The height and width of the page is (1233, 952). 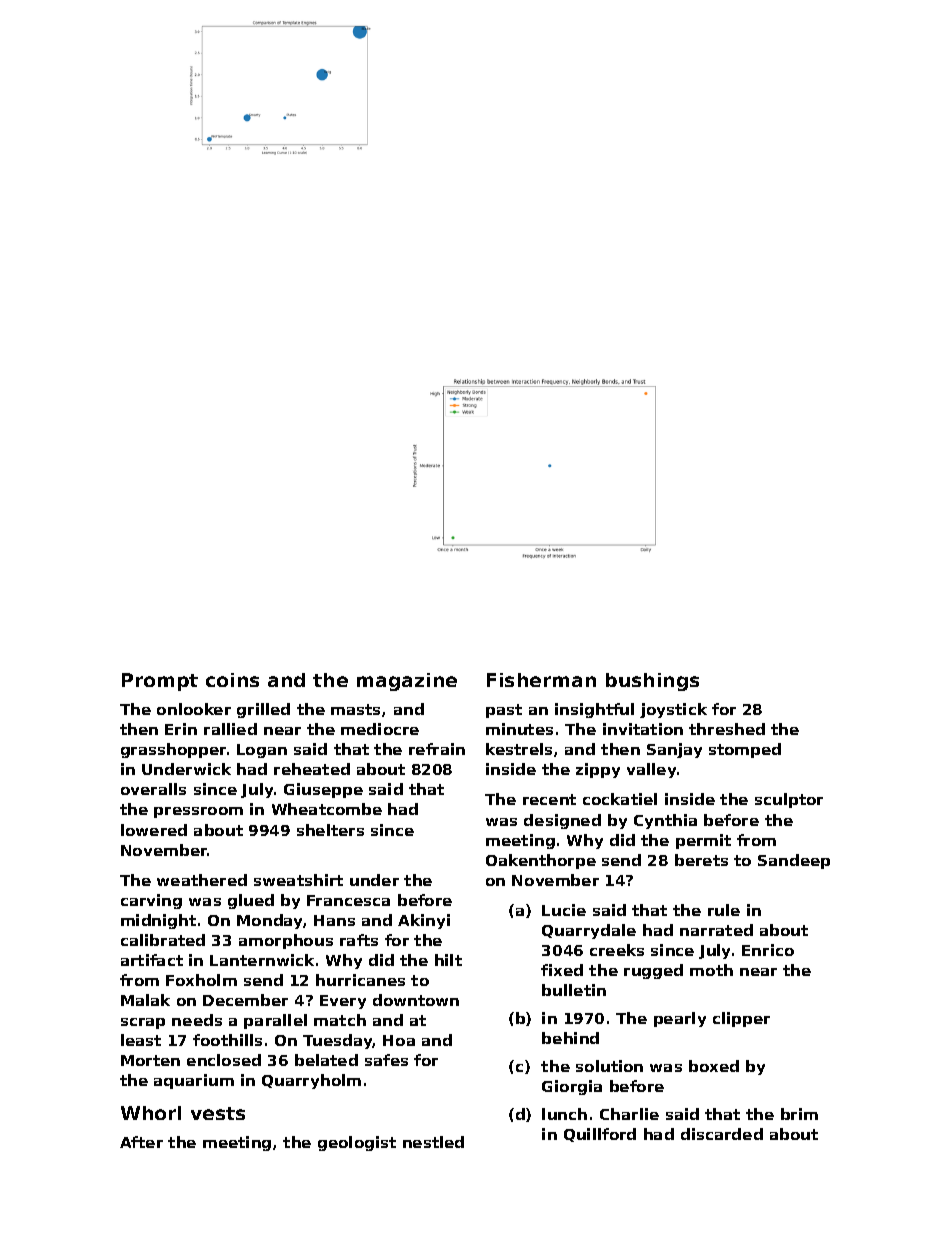 What do you see at coordinates (541, 680) in the page?
I see `Fisherman` at bounding box center [541, 680].
